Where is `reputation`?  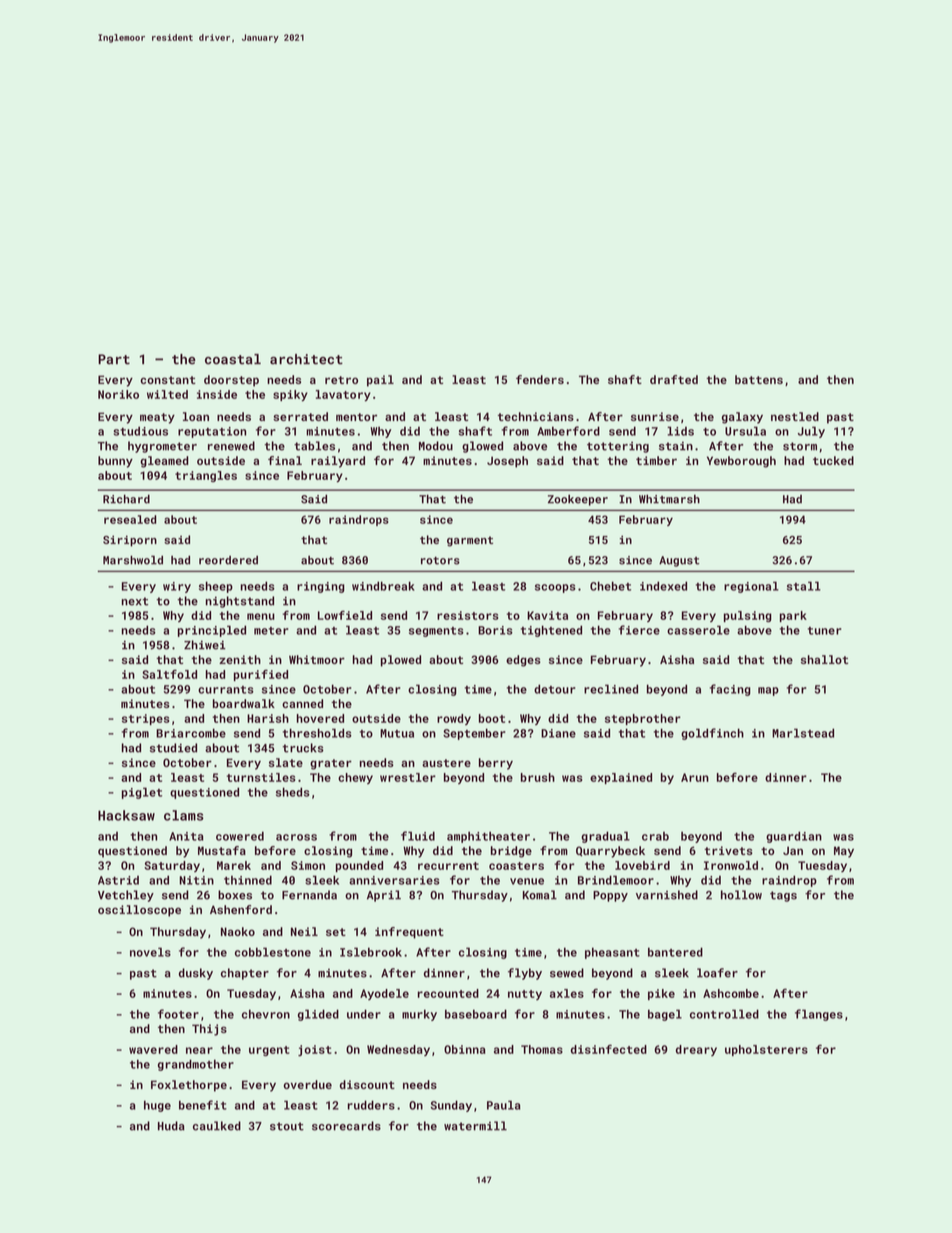 reputation is located at coordinates (212, 432).
